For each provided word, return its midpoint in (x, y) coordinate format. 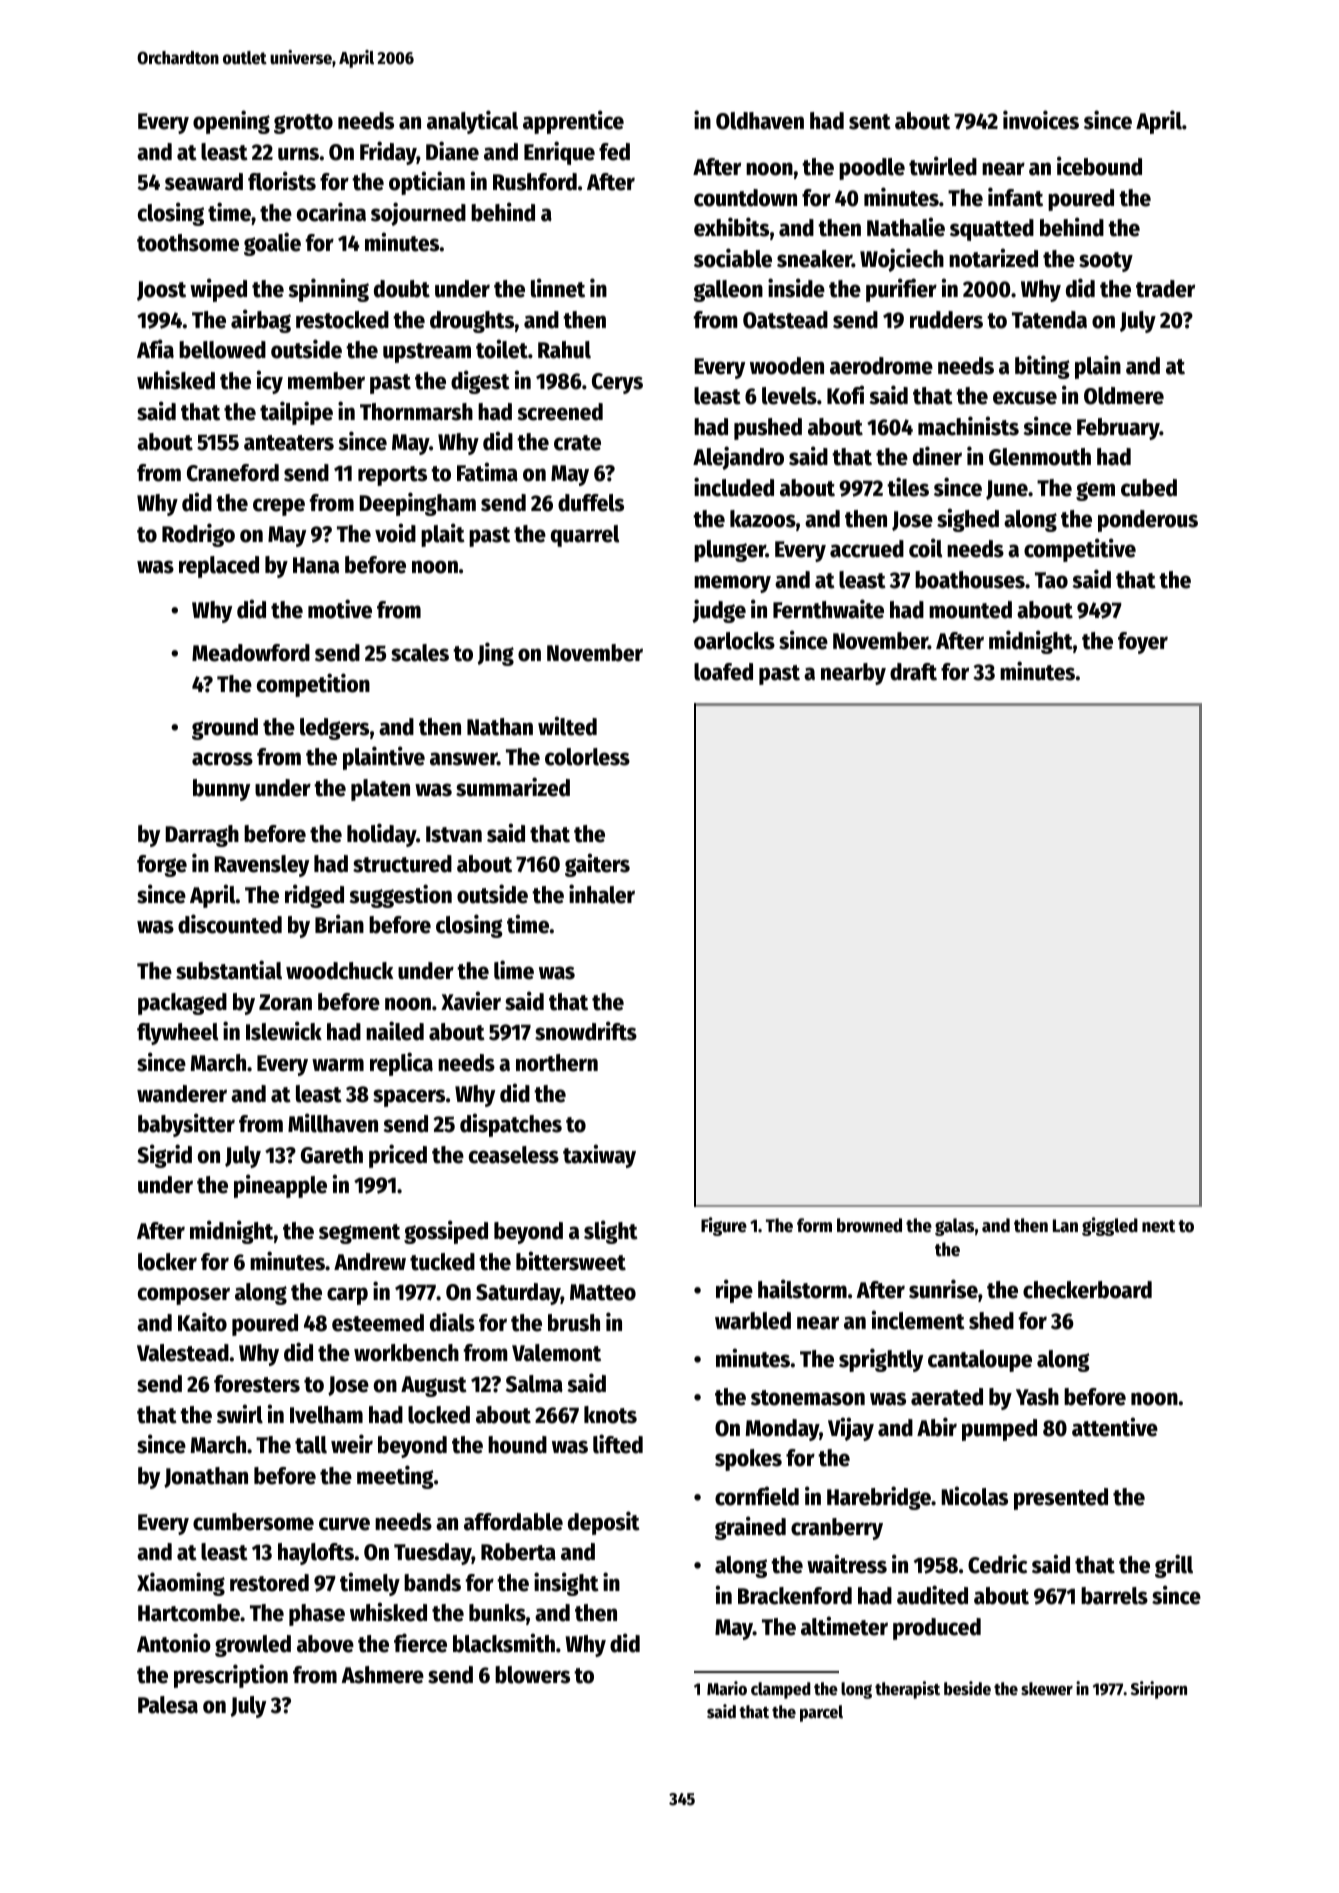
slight (611, 1232)
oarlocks (734, 641)
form (814, 1225)
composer (184, 1296)
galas (954, 1227)
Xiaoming (181, 1584)
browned (869, 1225)
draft (913, 672)
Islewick (284, 1031)
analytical (472, 122)
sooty (1106, 262)
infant (1015, 197)
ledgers (334, 729)
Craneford (233, 473)
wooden (787, 366)
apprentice (573, 122)
